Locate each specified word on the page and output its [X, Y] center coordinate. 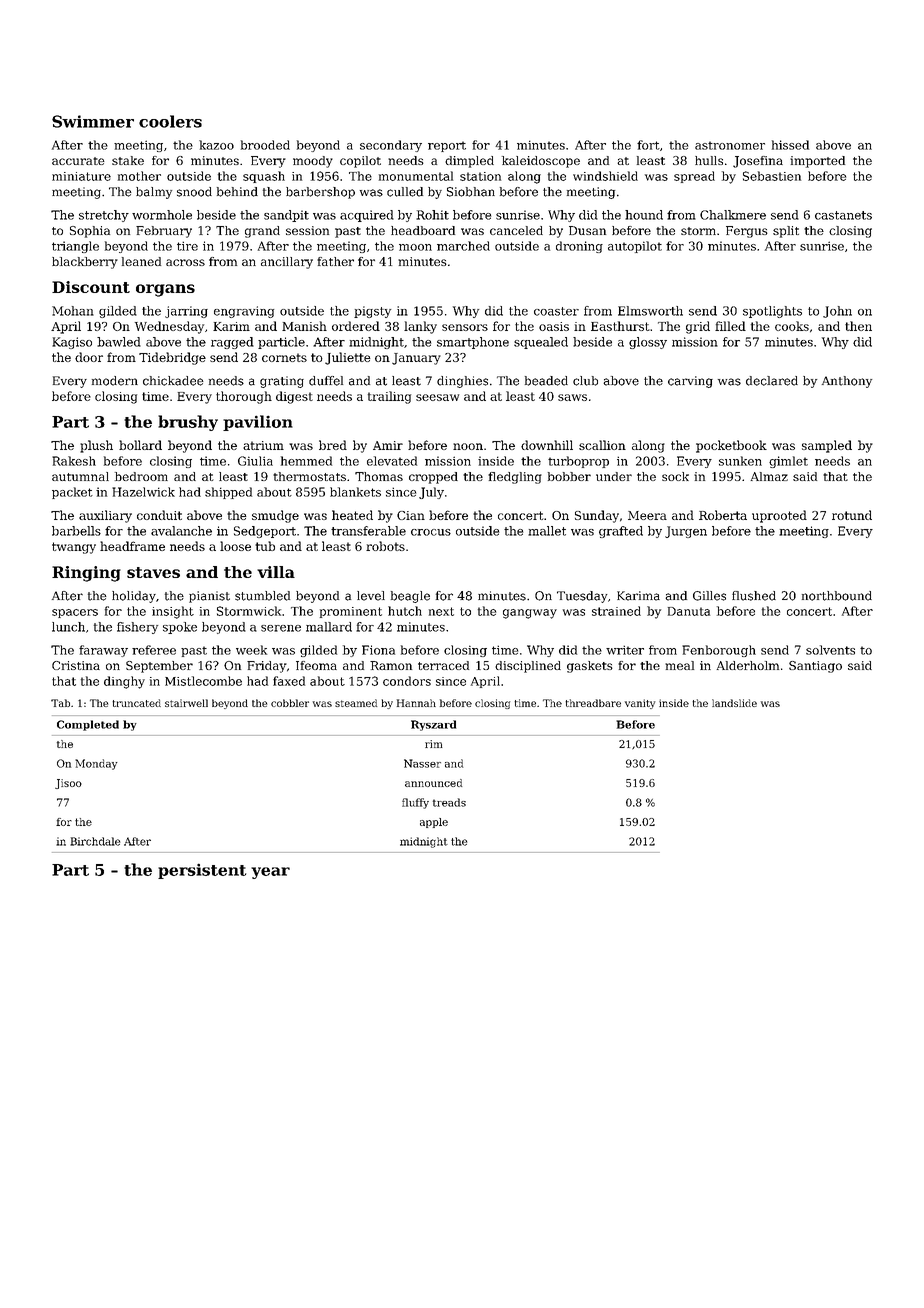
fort [648, 145]
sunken [740, 461]
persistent [202, 871]
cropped [433, 478]
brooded [265, 145]
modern [115, 381]
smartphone [473, 343]
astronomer [730, 145]
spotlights [772, 312]
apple [434, 823]
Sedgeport [265, 532]
